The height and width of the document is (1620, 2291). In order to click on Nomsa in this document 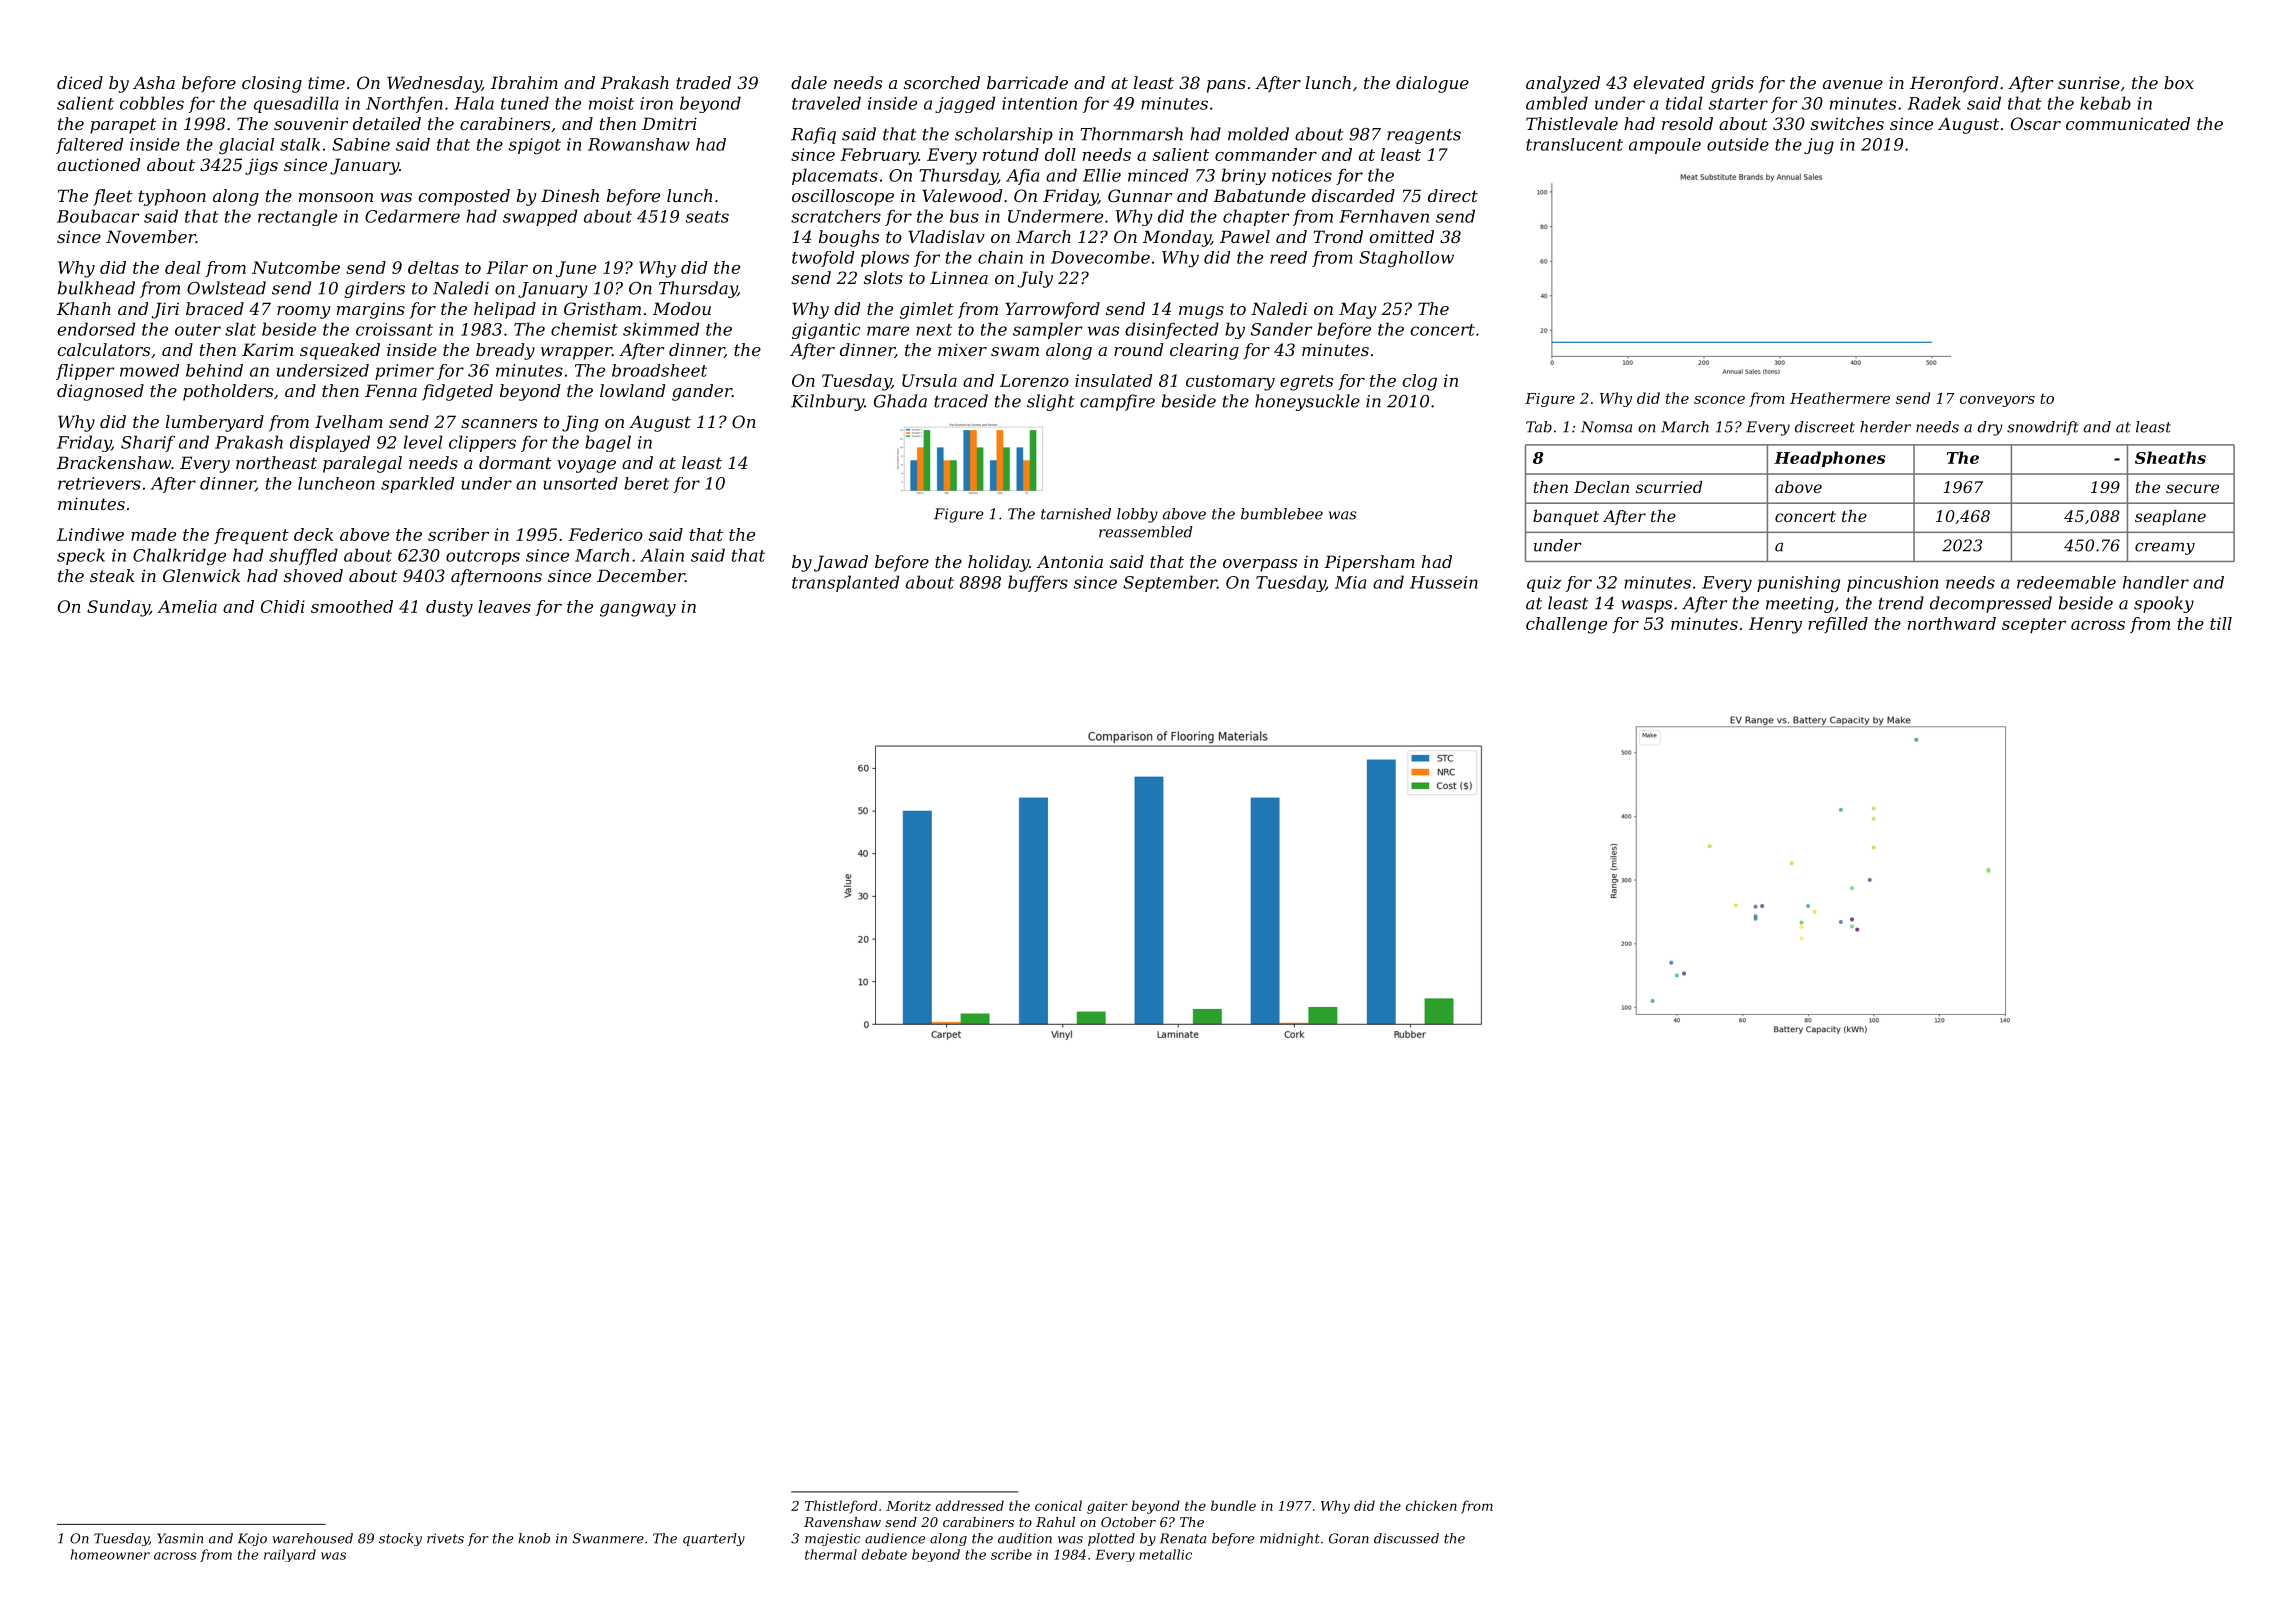, I will do `click(1606, 427)`.
